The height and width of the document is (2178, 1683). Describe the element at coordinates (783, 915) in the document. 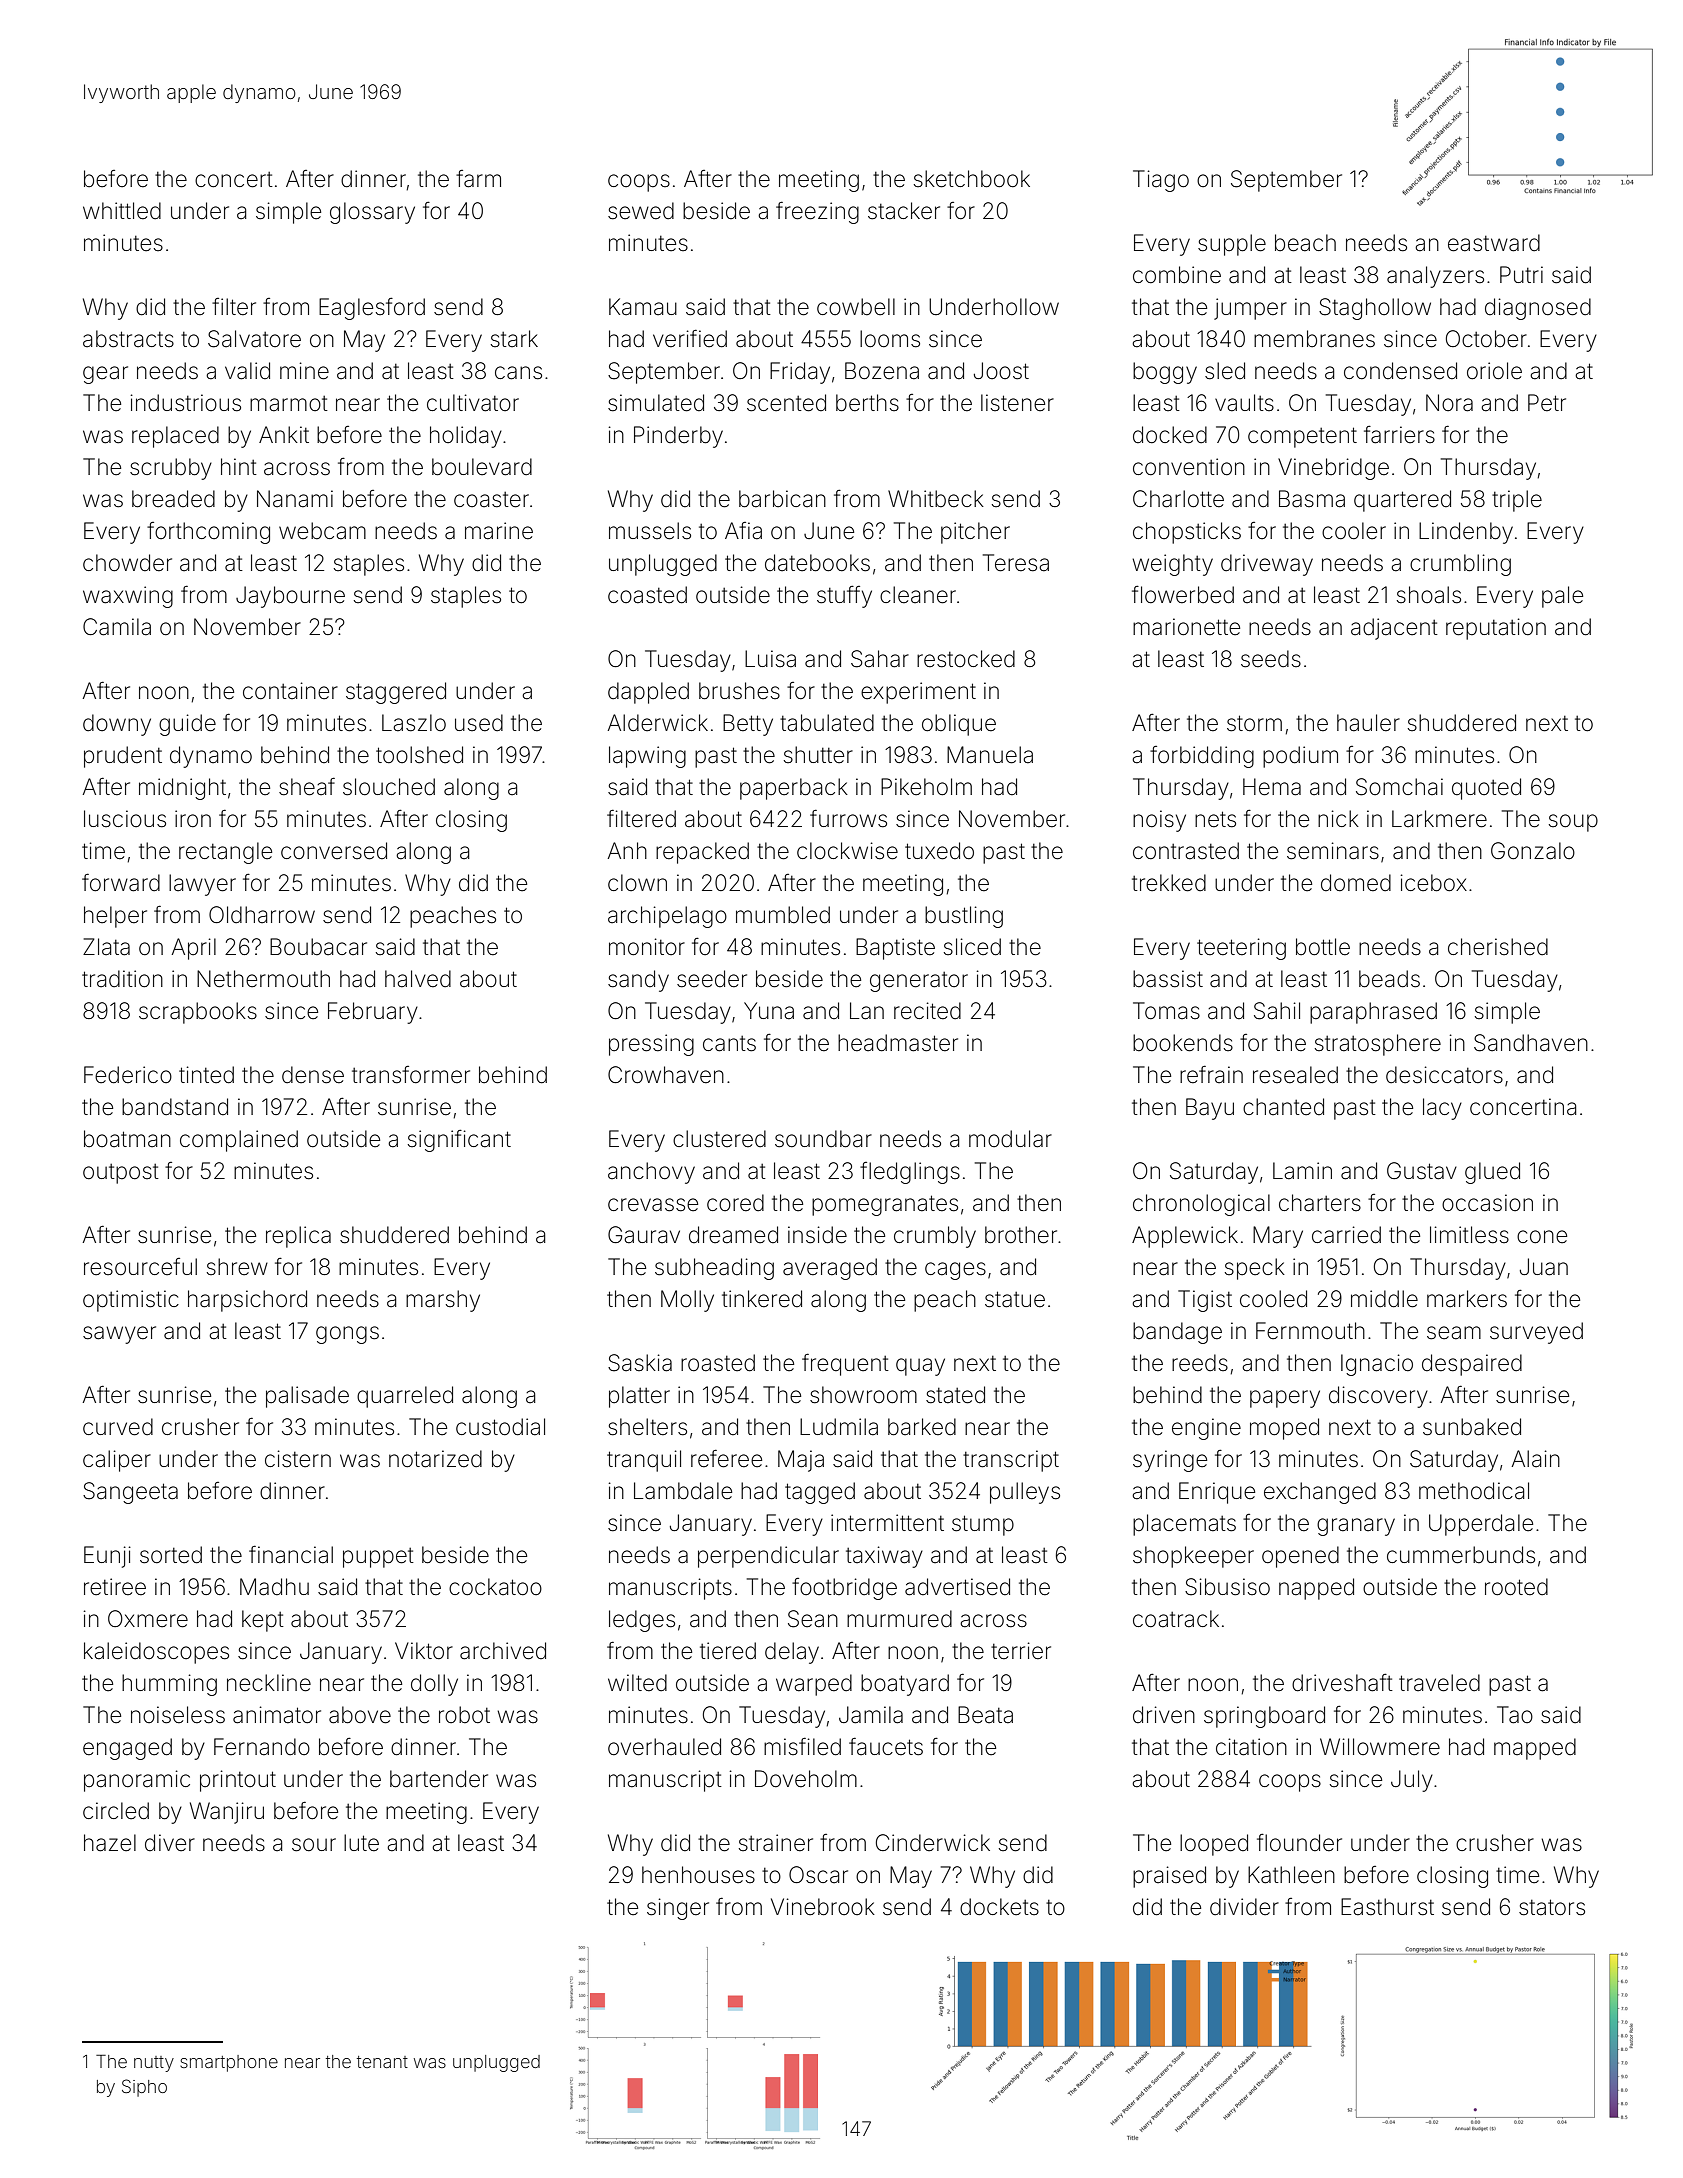

I see `mumbled` at that location.
